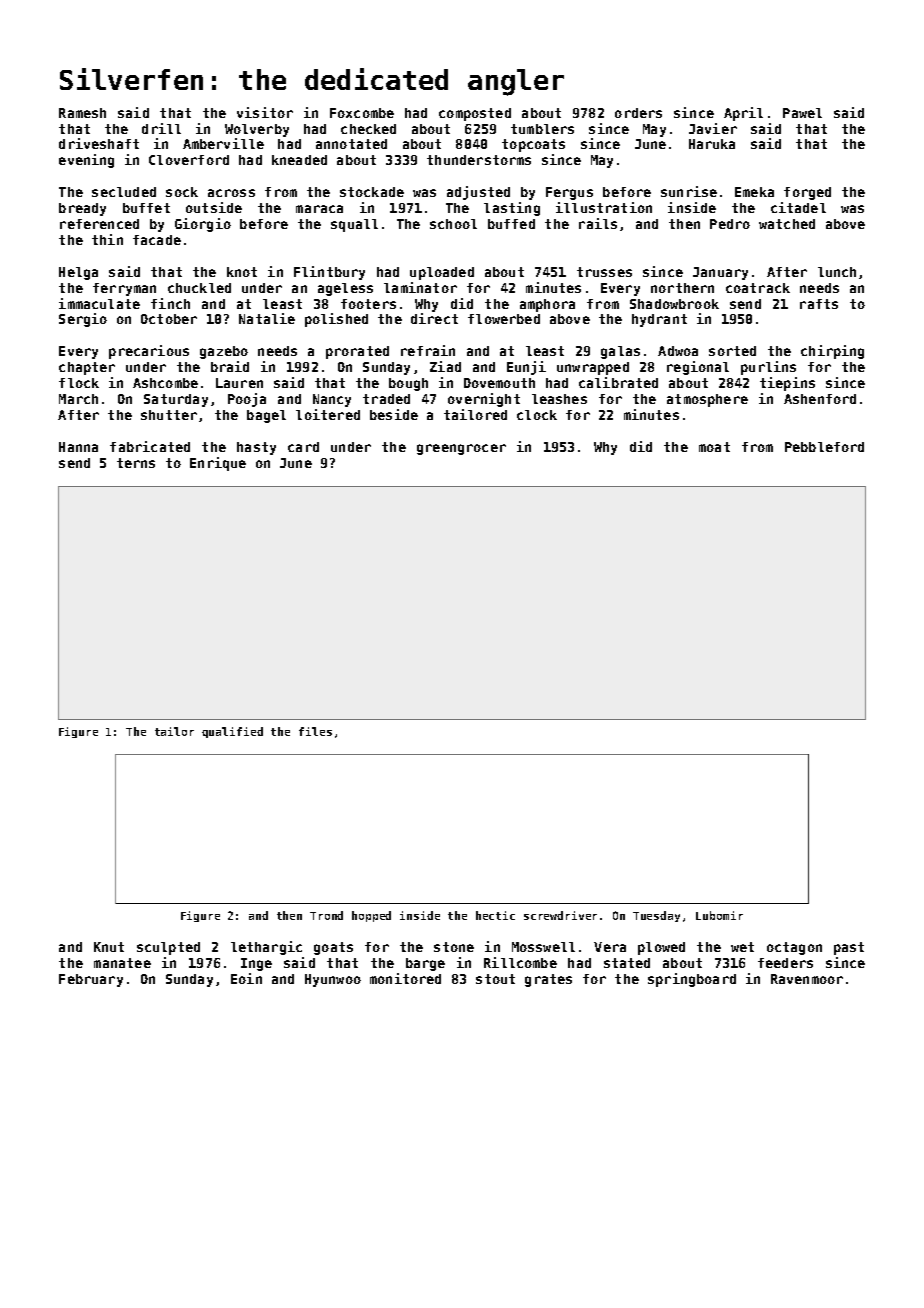 The height and width of the page is (1308, 924). What do you see at coordinates (542, 129) in the page?
I see `tumblers` at bounding box center [542, 129].
